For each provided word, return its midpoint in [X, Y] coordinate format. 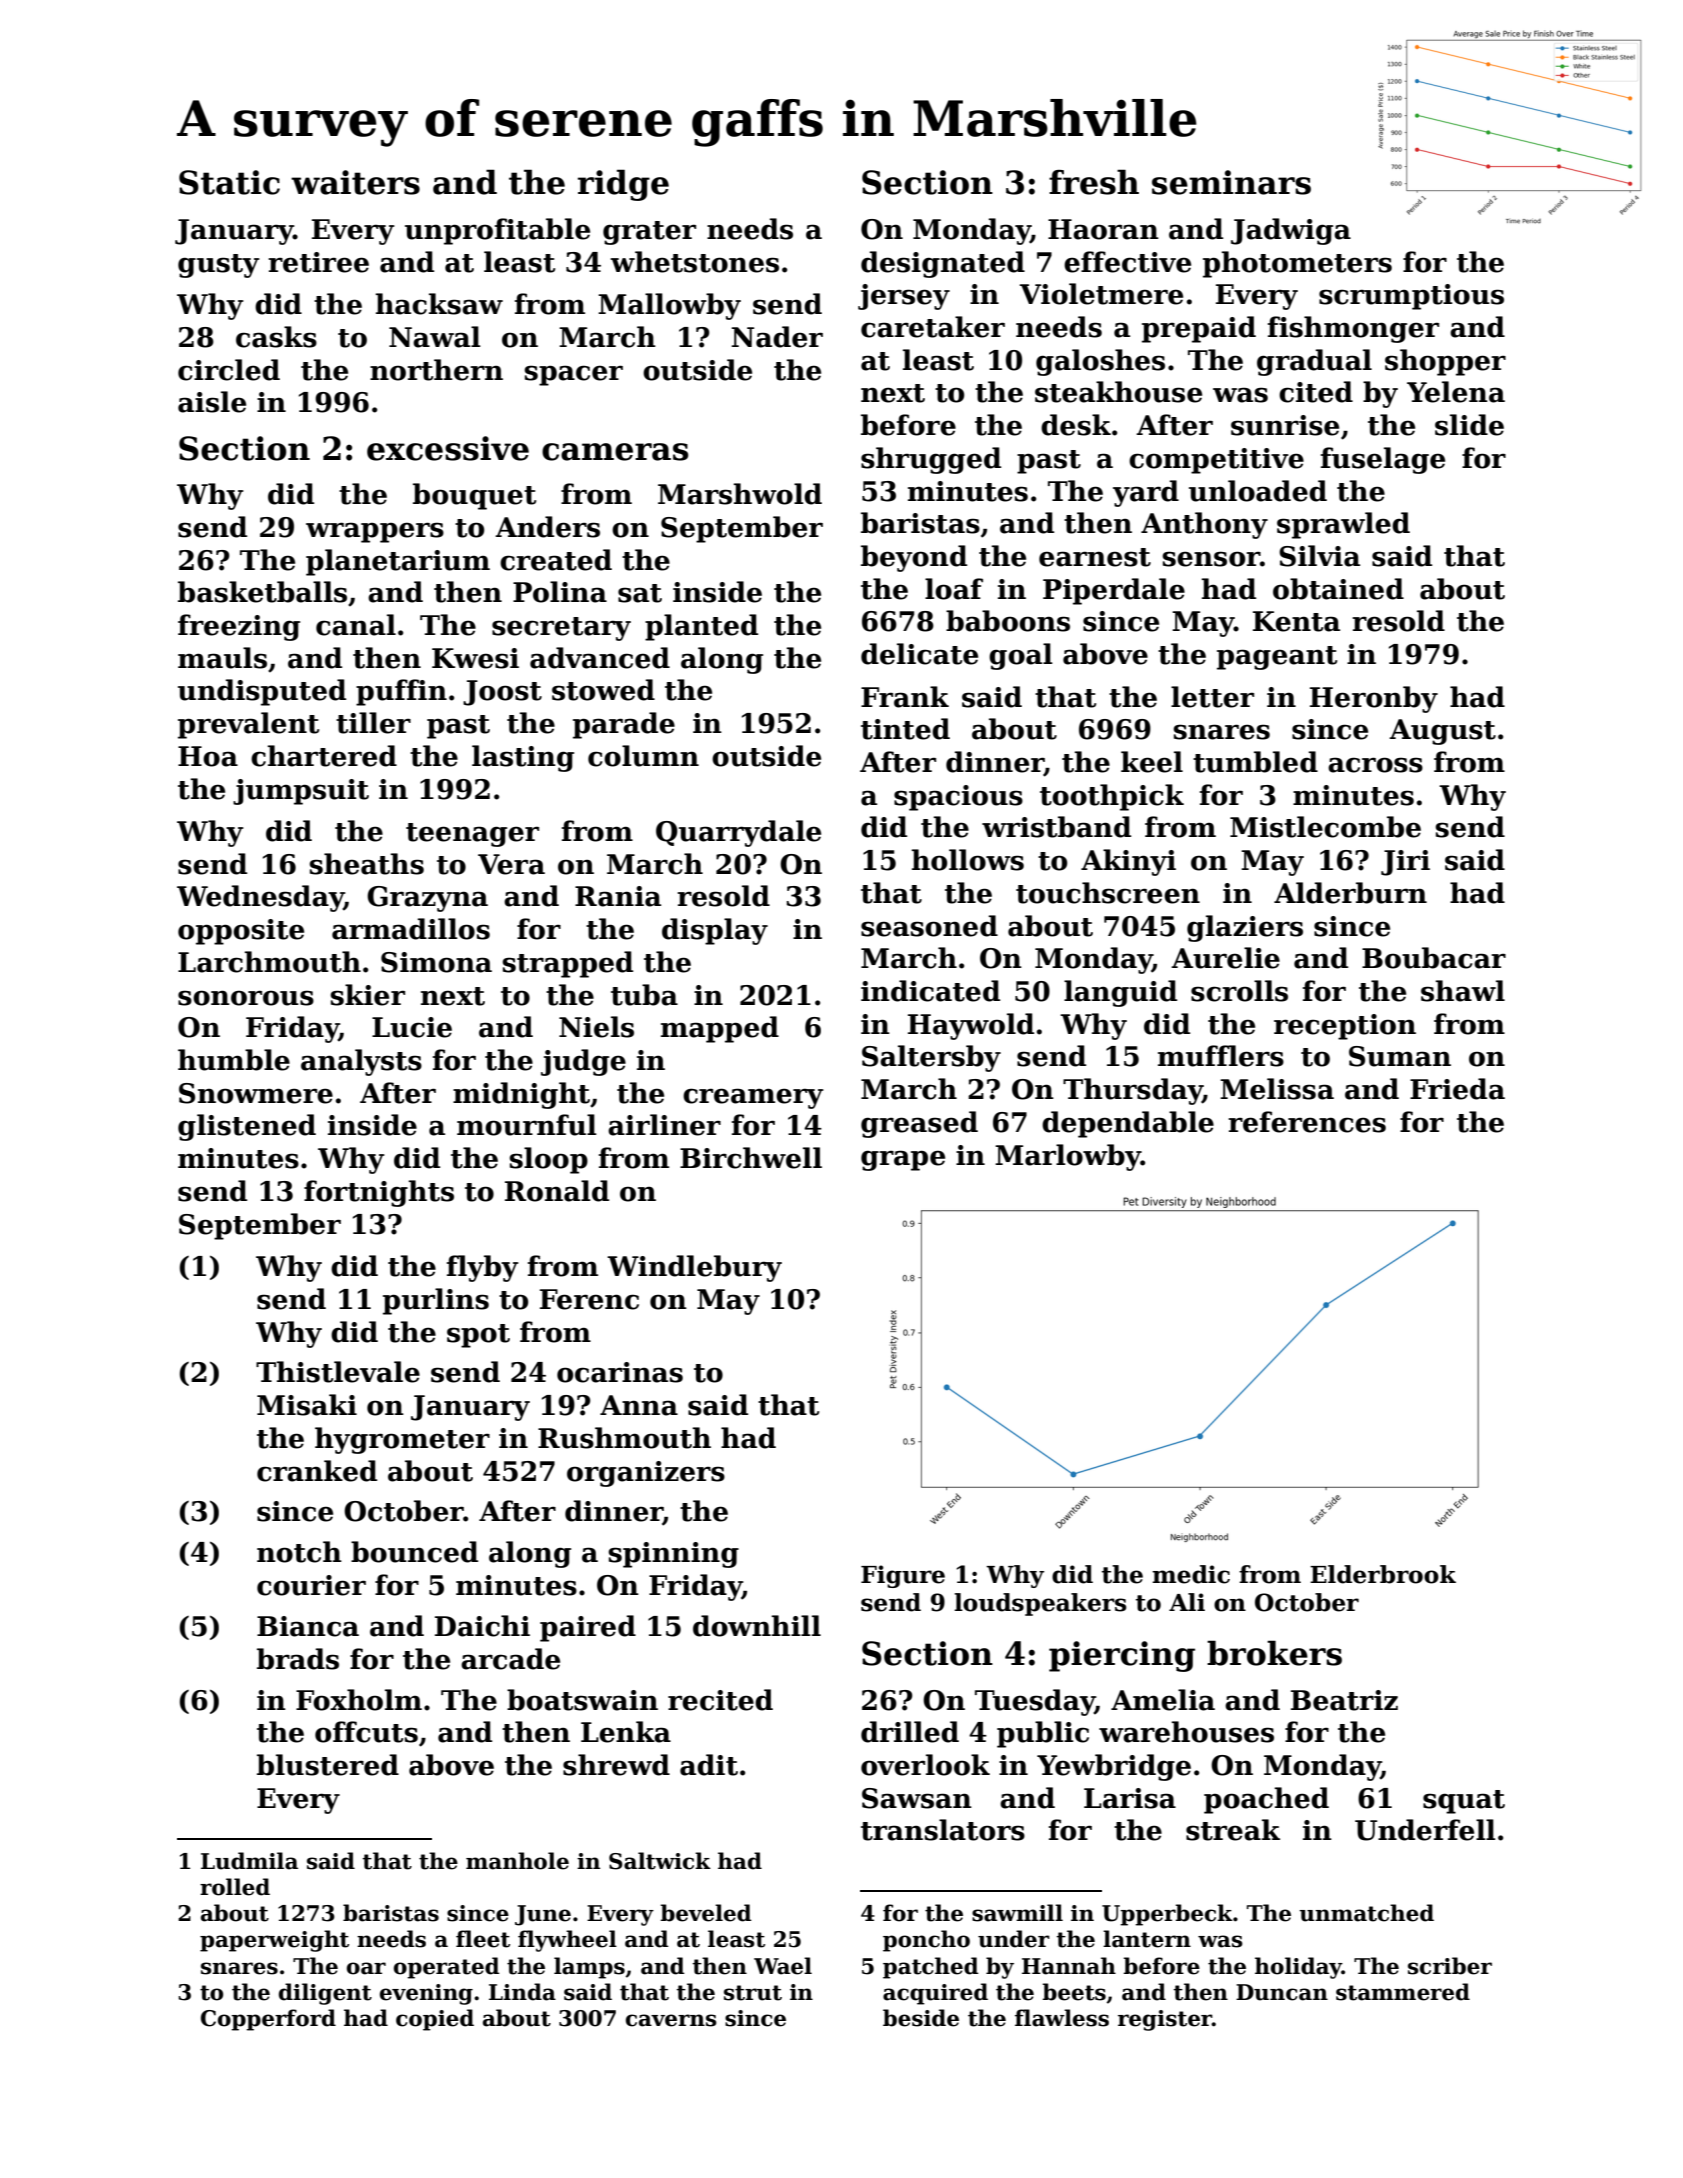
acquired [935, 1994]
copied [435, 2020]
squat [1464, 1802]
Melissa [1277, 1089]
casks [276, 337]
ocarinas [620, 1372]
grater [649, 233]
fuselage [1383, 460]
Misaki [307, 1405]
